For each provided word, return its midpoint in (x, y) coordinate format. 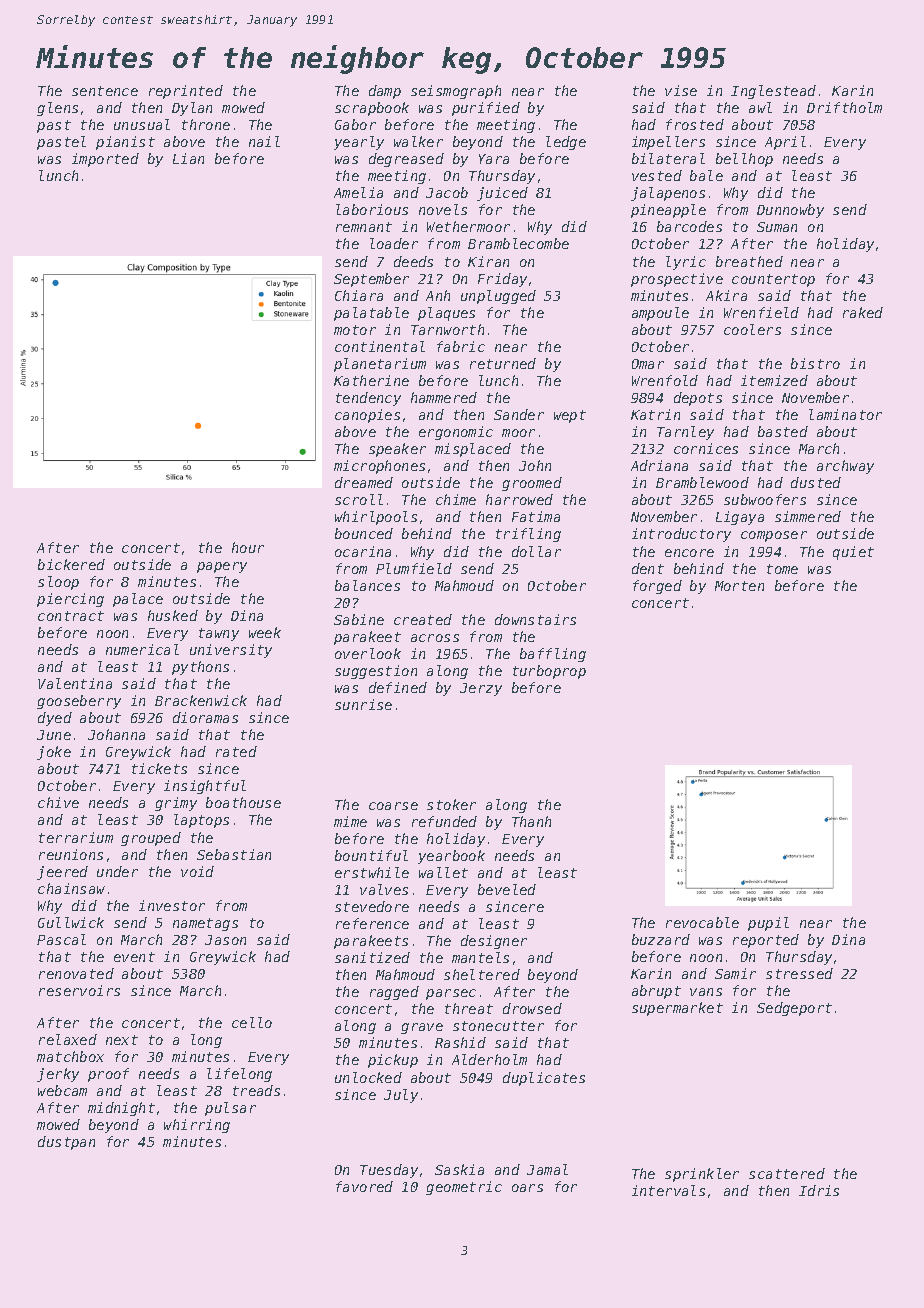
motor (355, 330)
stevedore (372, 906)
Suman (777, 227)
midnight (121, 1109)
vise (681, 90)
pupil (768, 924)
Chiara (359, 295)
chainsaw (71, 888)
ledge (566, 143)
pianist (125, 143)
